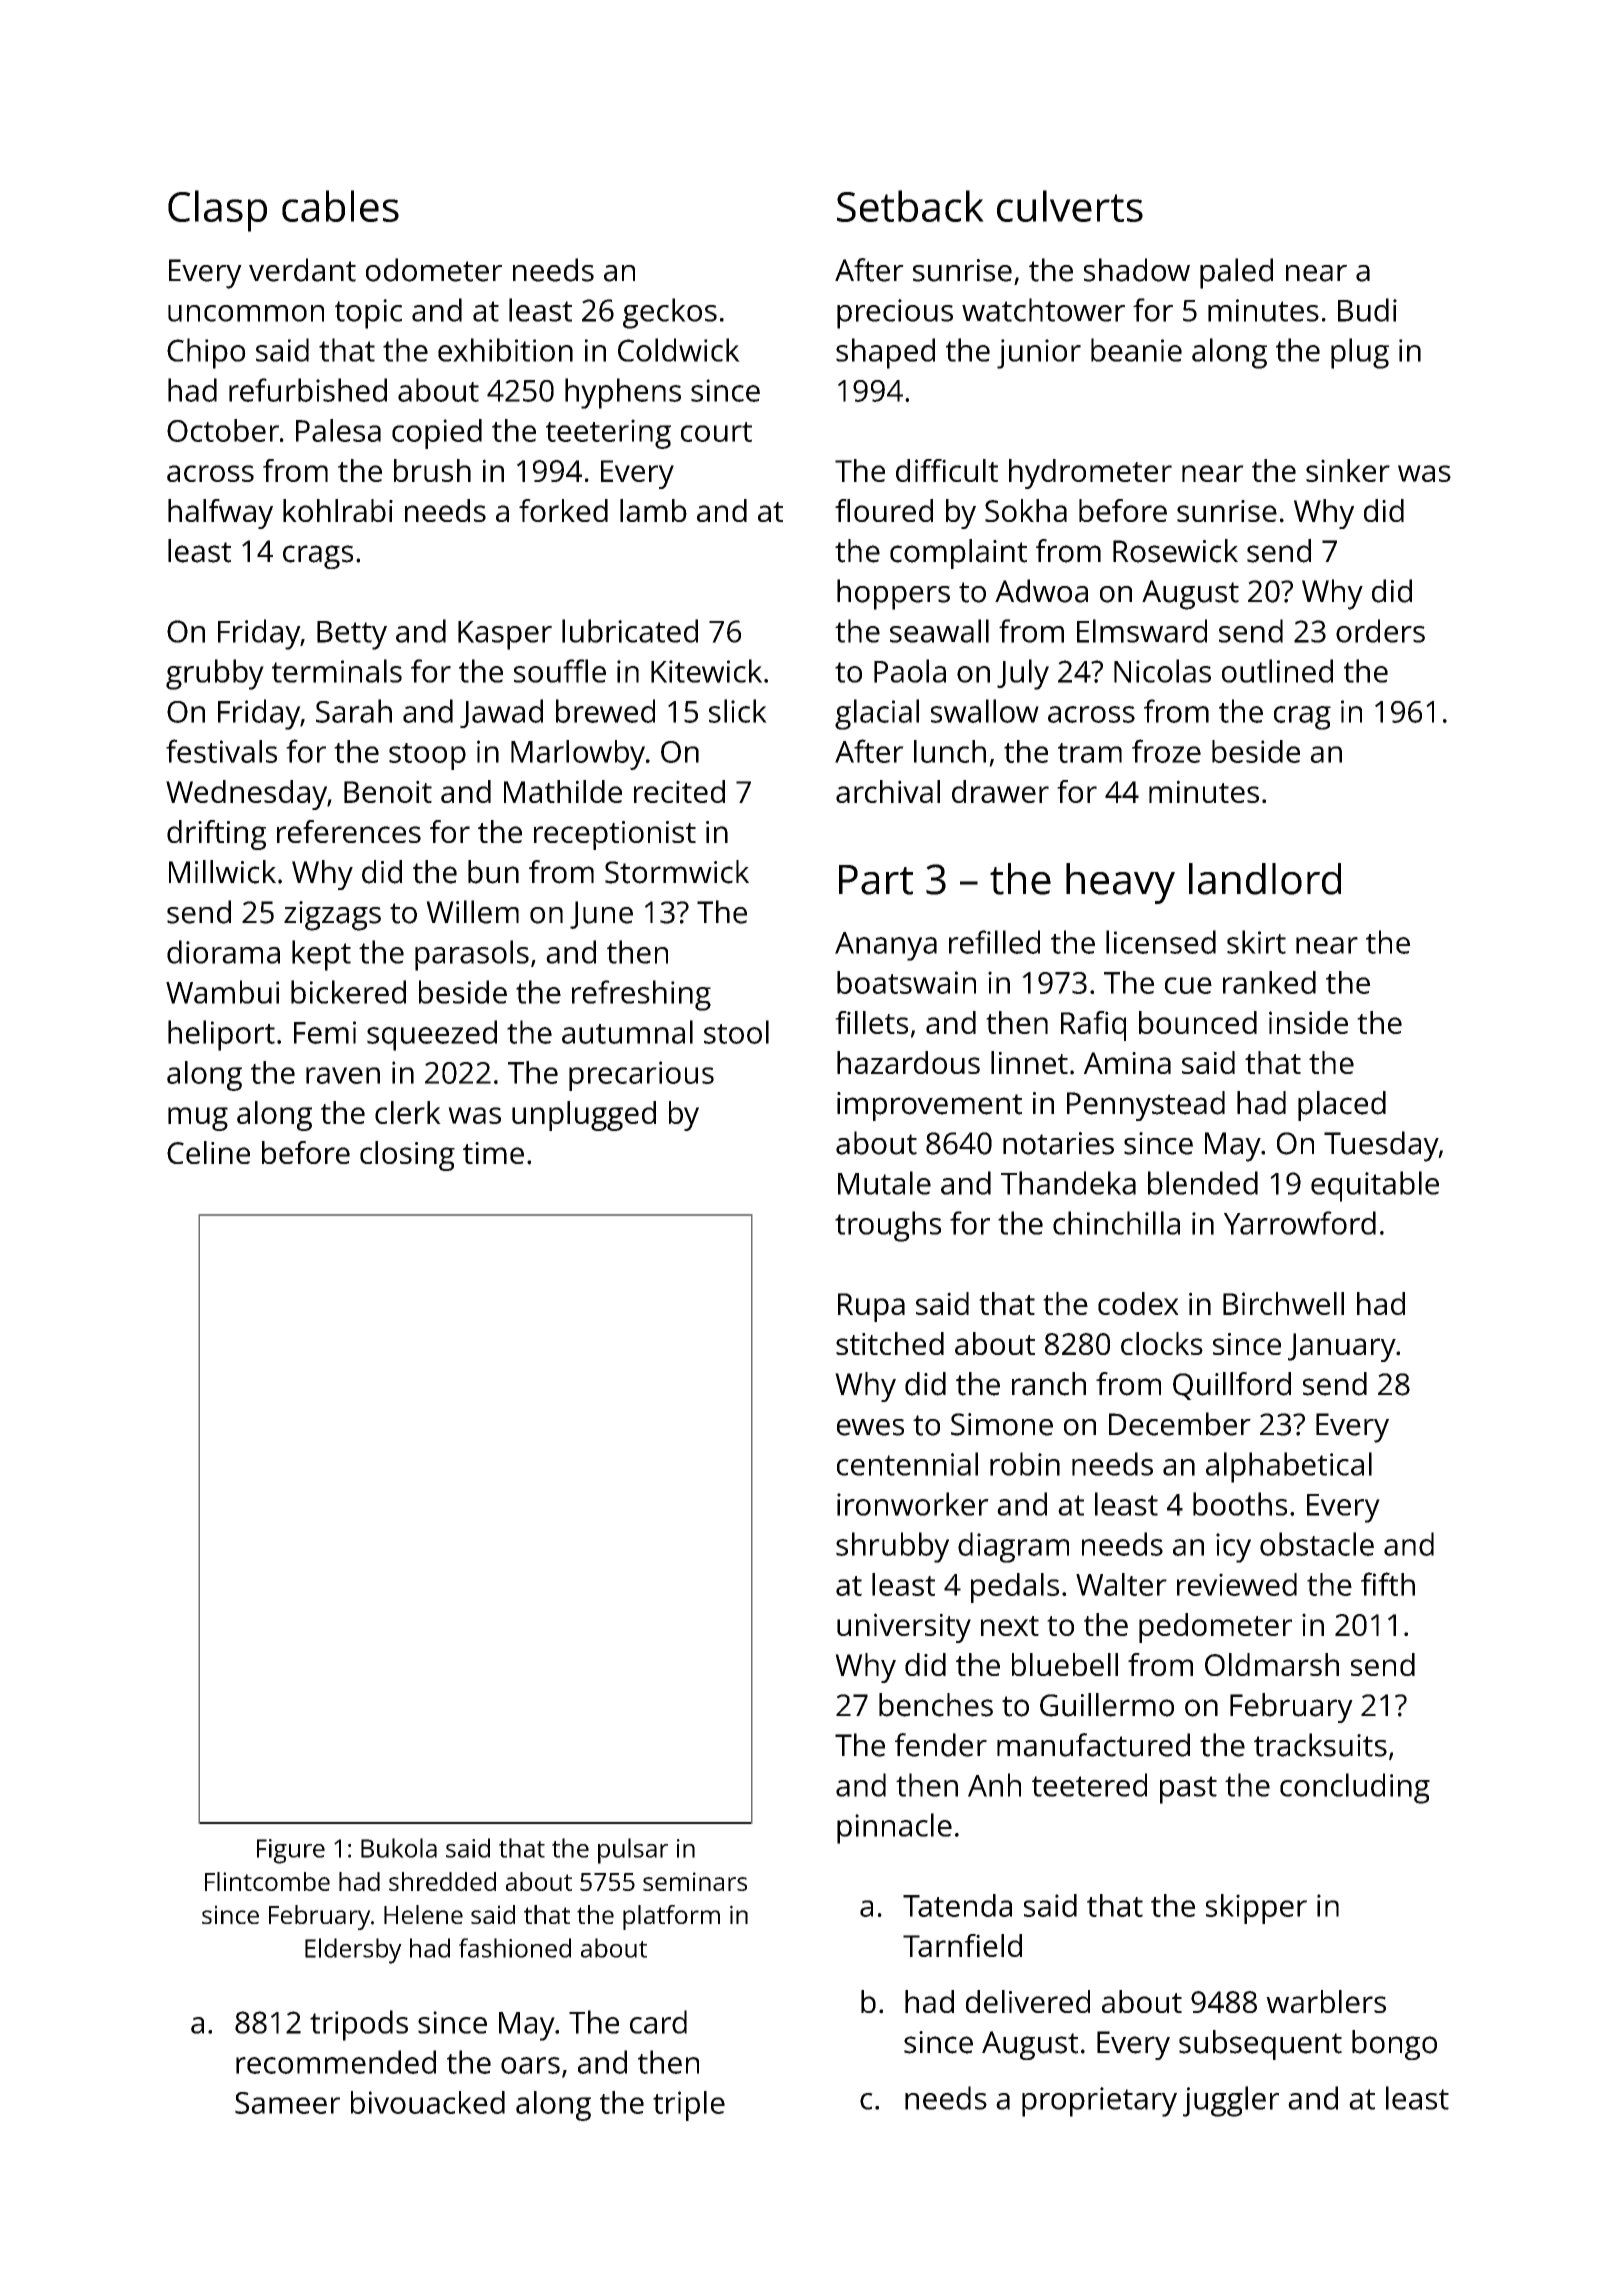  What do you see at coordinates (1175, 551) in the page?
I see `Rosewick` at bounding box center [1175, 551].
